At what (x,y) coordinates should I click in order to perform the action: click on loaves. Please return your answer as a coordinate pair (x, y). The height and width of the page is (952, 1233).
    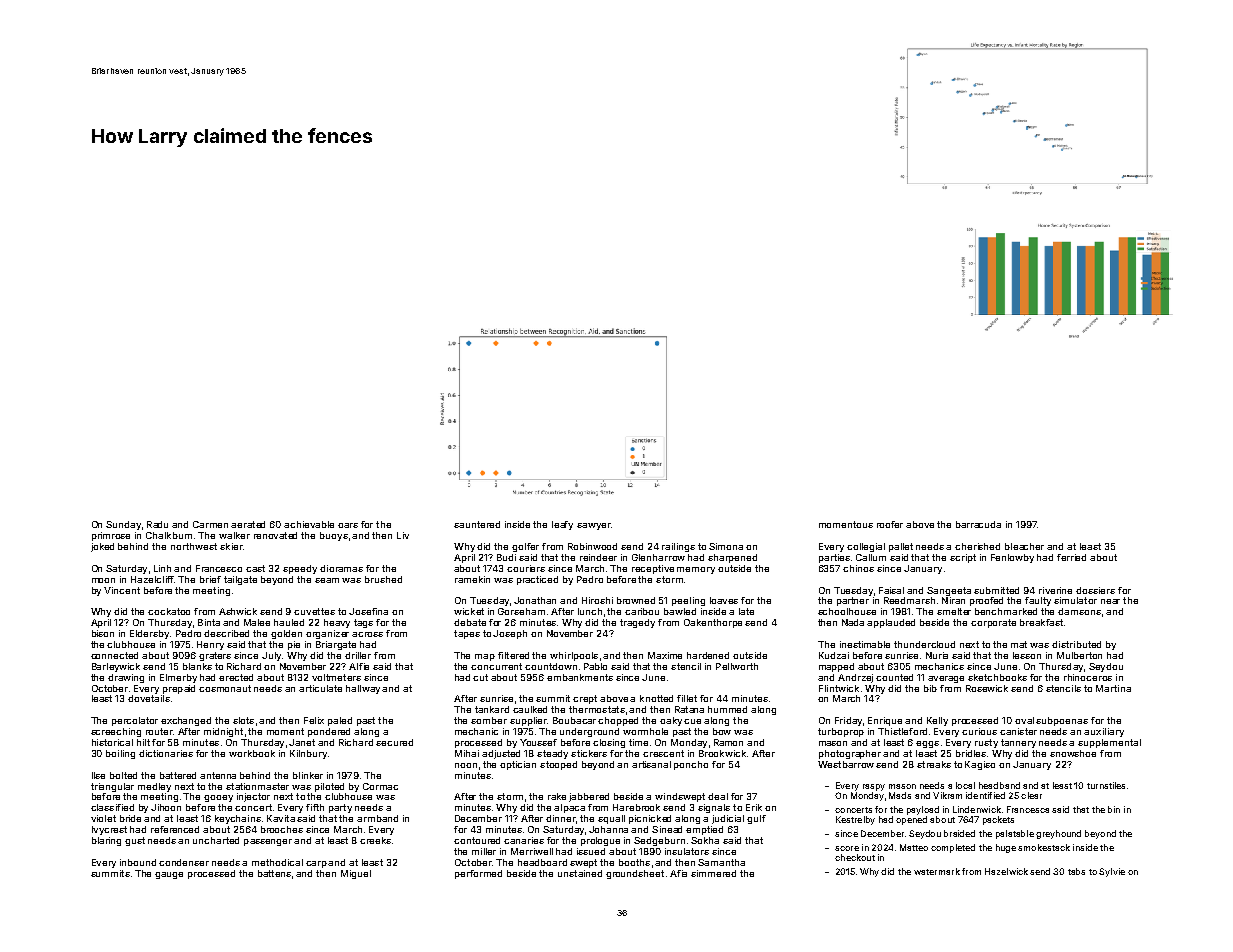
    Looking at the image, I should click on (724, 600).
